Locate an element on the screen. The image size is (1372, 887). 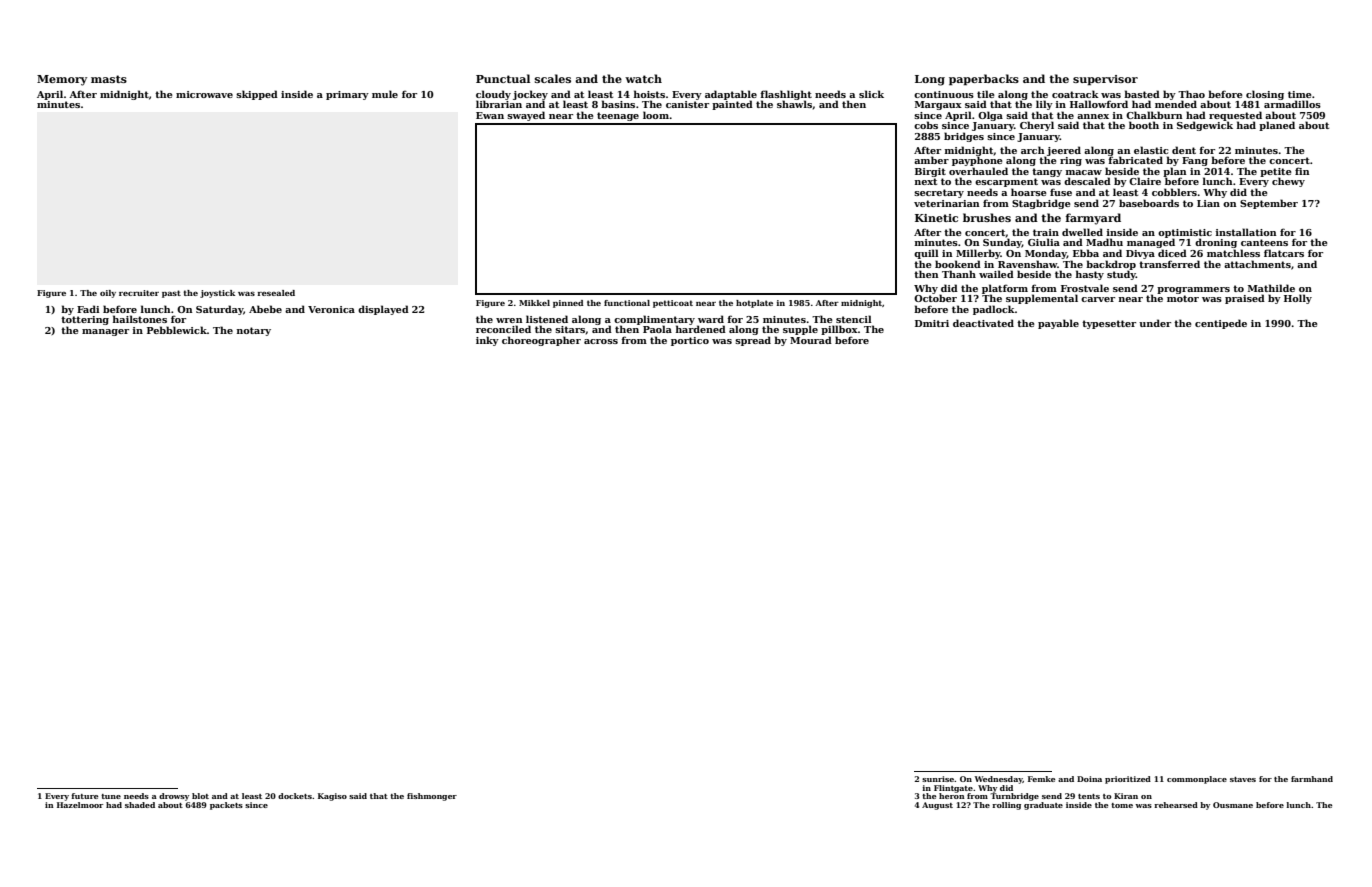
notary is located at coordinates (254, 331).
